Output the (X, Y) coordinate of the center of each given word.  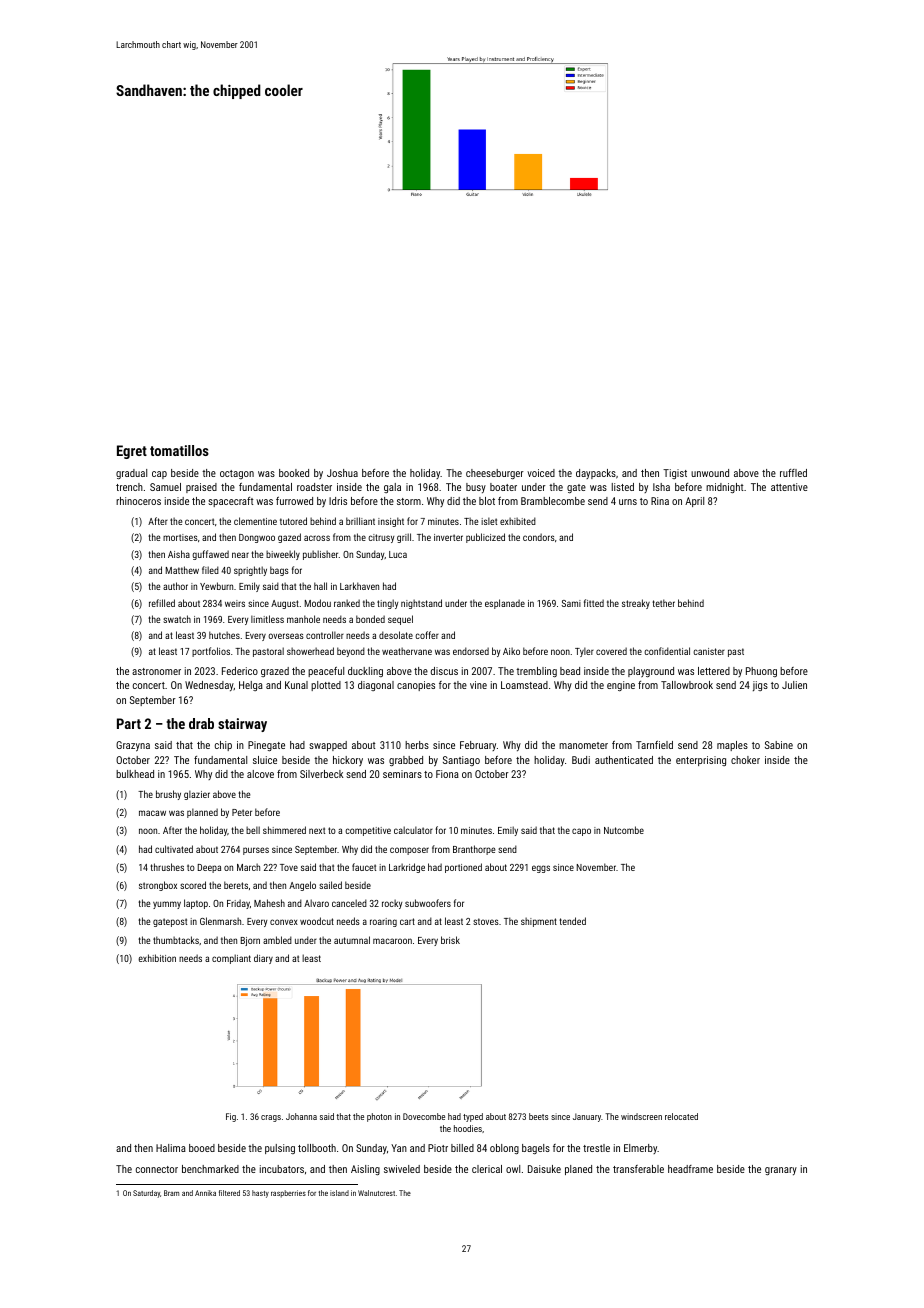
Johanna (301, 1116)
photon (379, 1117)
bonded (370, 619)
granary (781, 1171)
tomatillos (179, 450)
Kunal (296, 685)
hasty (260, 1194)
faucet (364, 867)
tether (663, 603)
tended (572, 921)
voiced (541, 473)
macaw (152, 813)
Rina (660, 501)
